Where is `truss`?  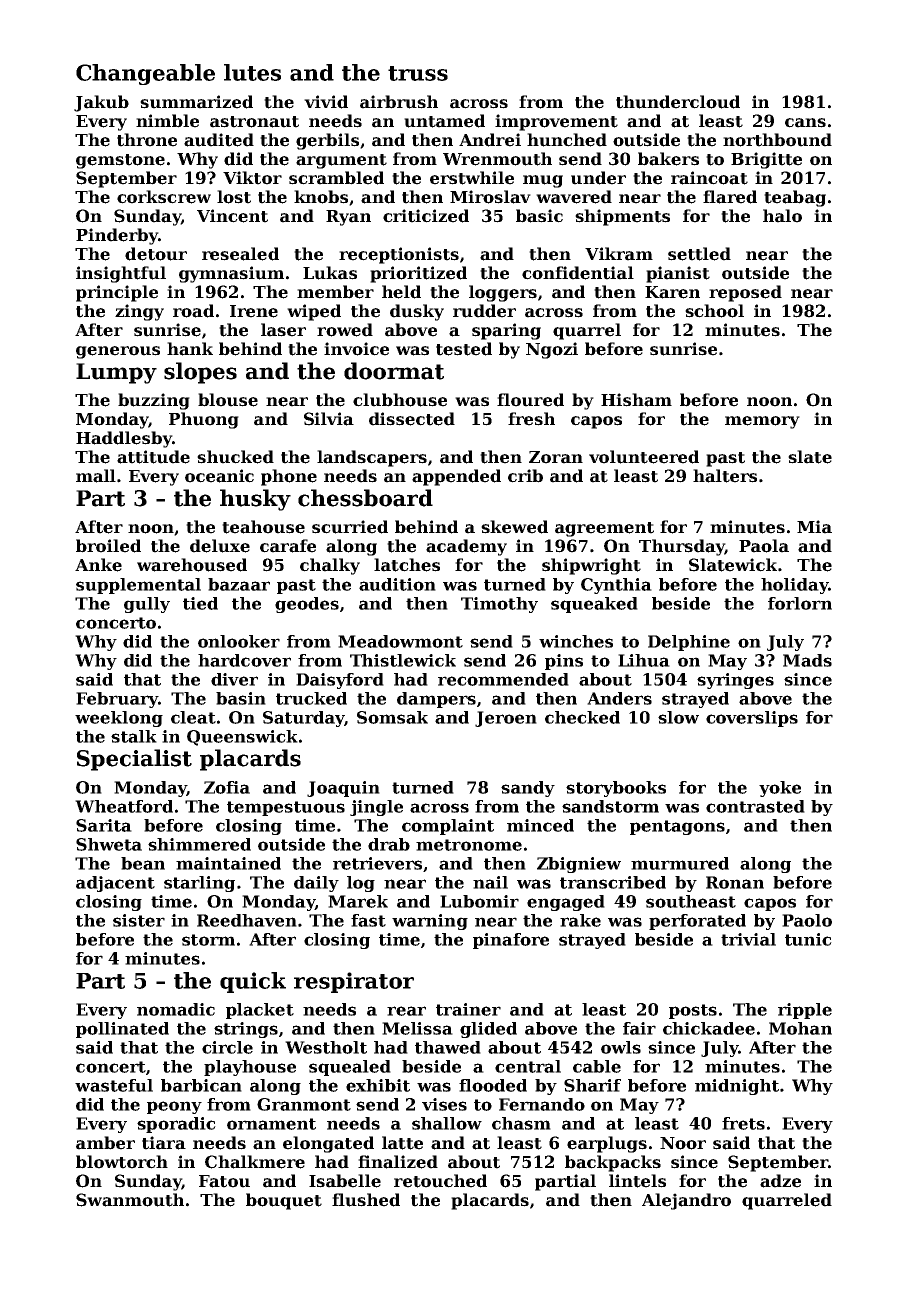
truss is located at coordinates (418, 73).
